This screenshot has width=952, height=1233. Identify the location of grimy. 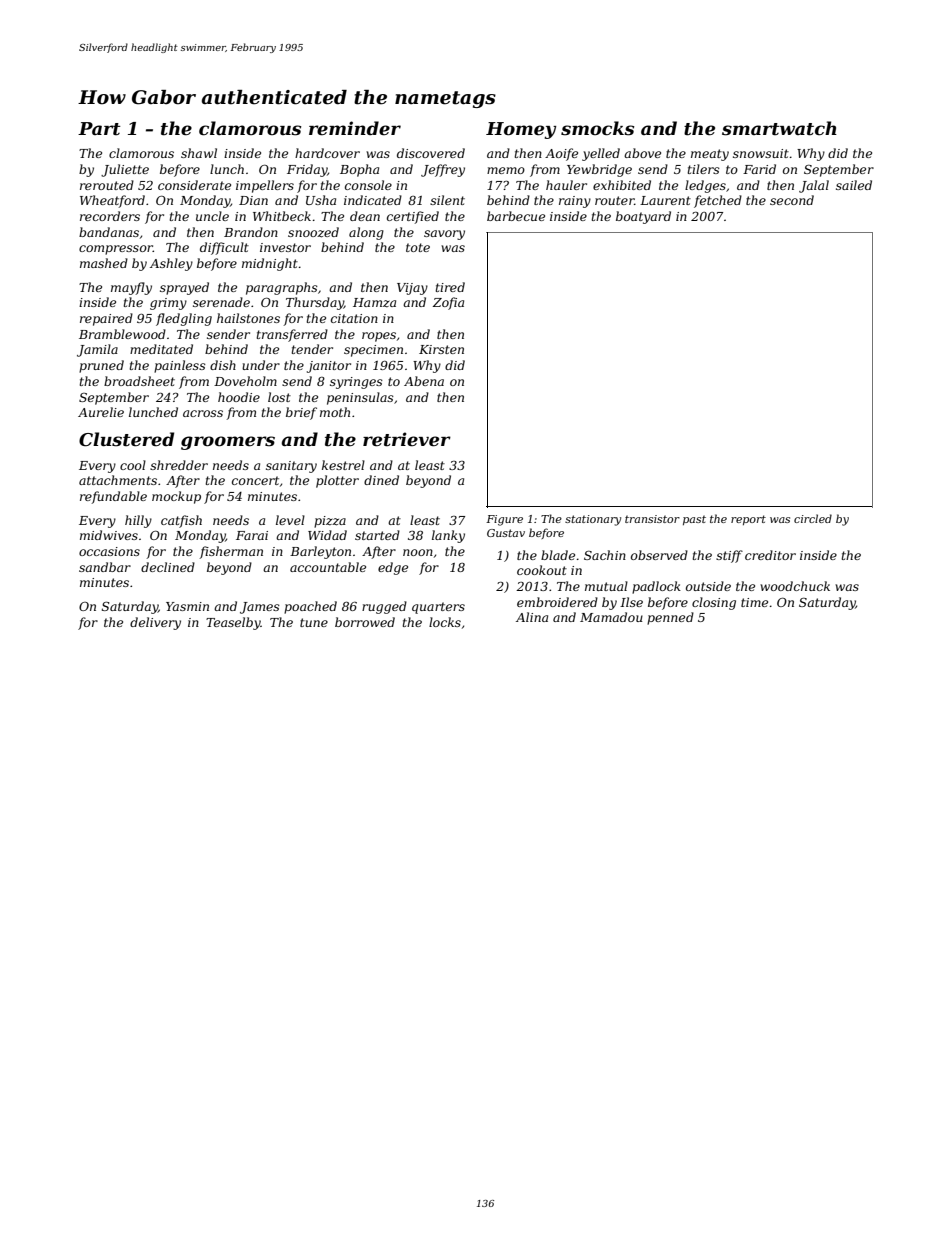
(168, 304).
